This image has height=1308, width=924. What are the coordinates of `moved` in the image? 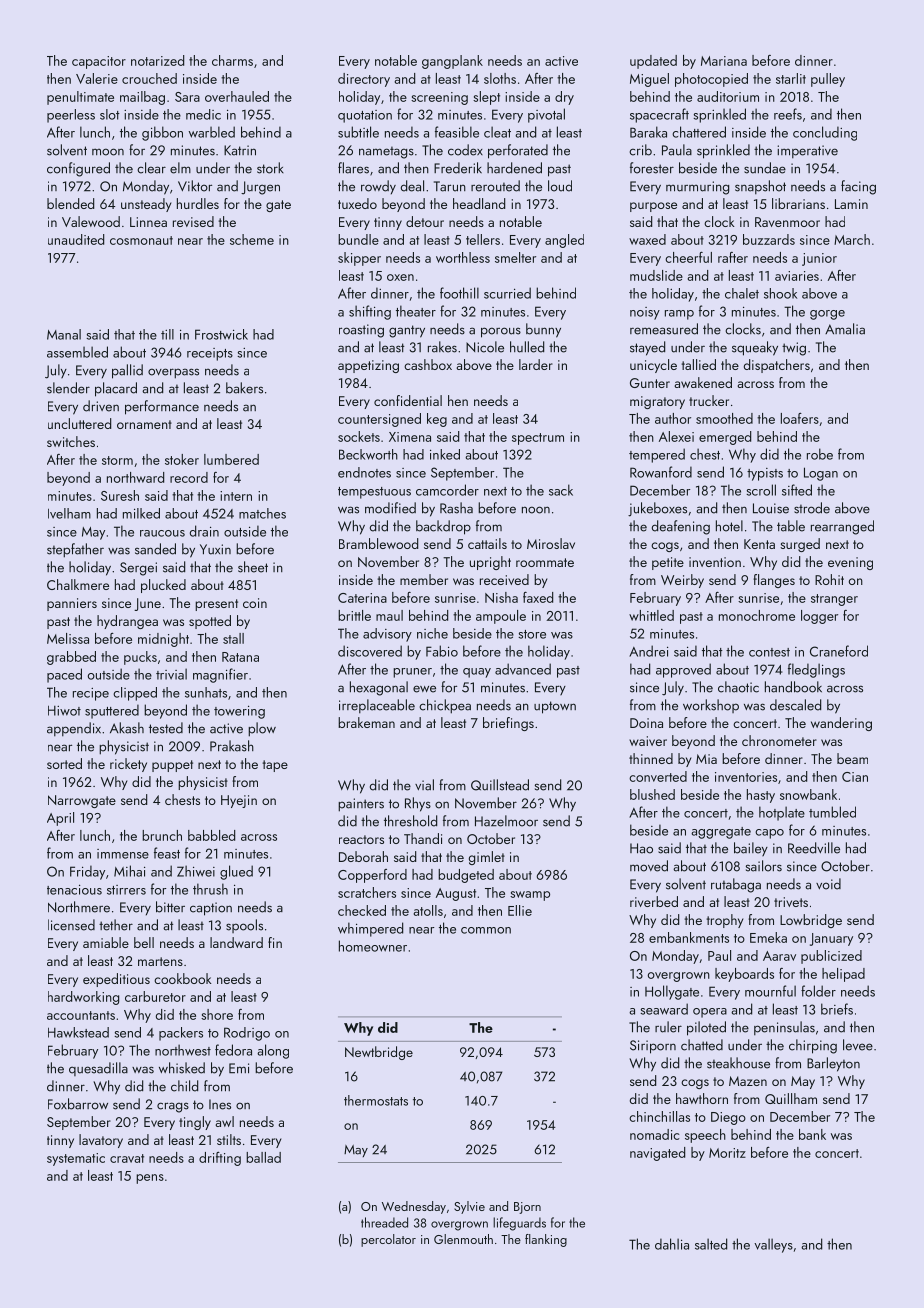 It's located at (649, 866).
